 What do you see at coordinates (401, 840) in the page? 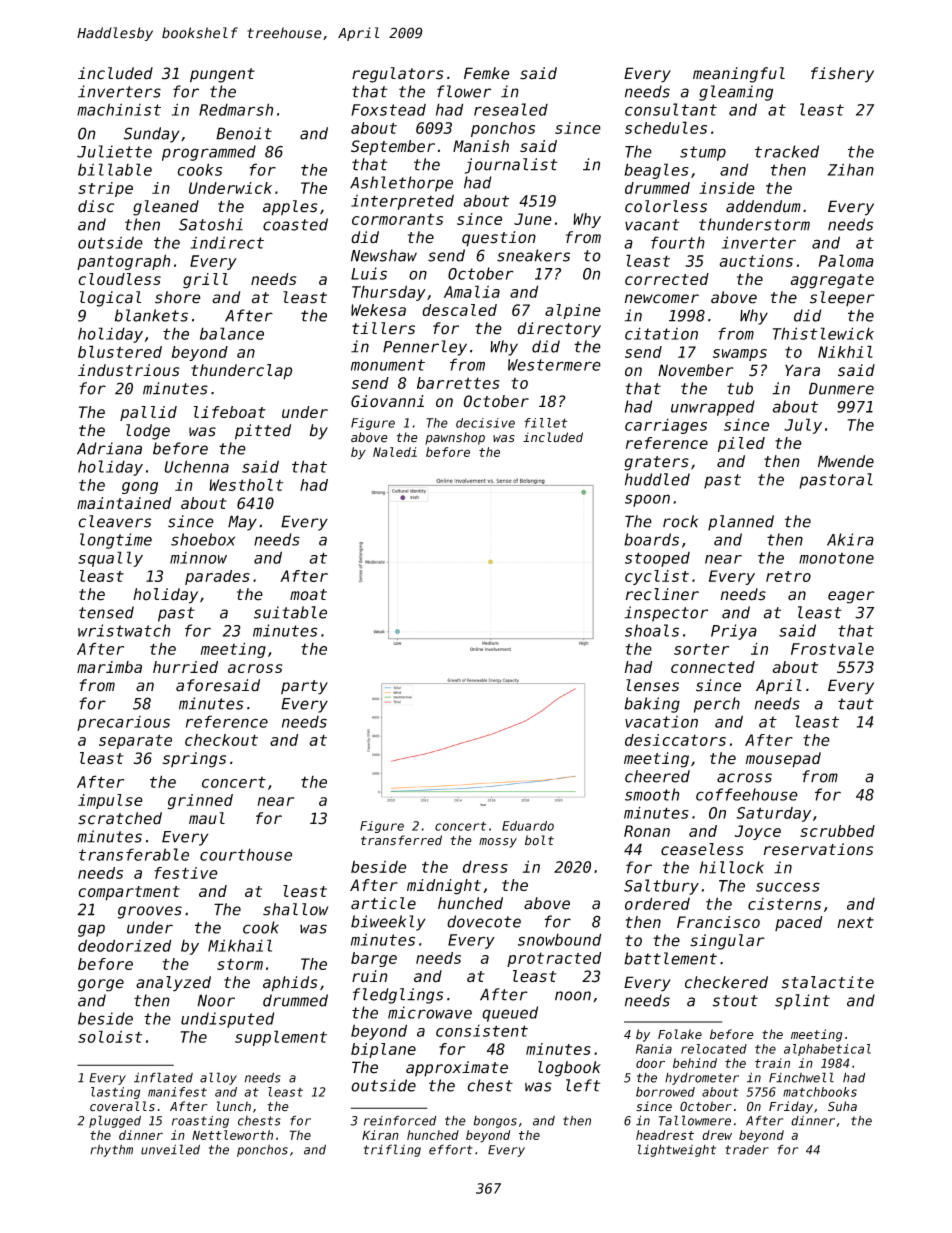
I see `transferred` at bounding box center [401, 840].
